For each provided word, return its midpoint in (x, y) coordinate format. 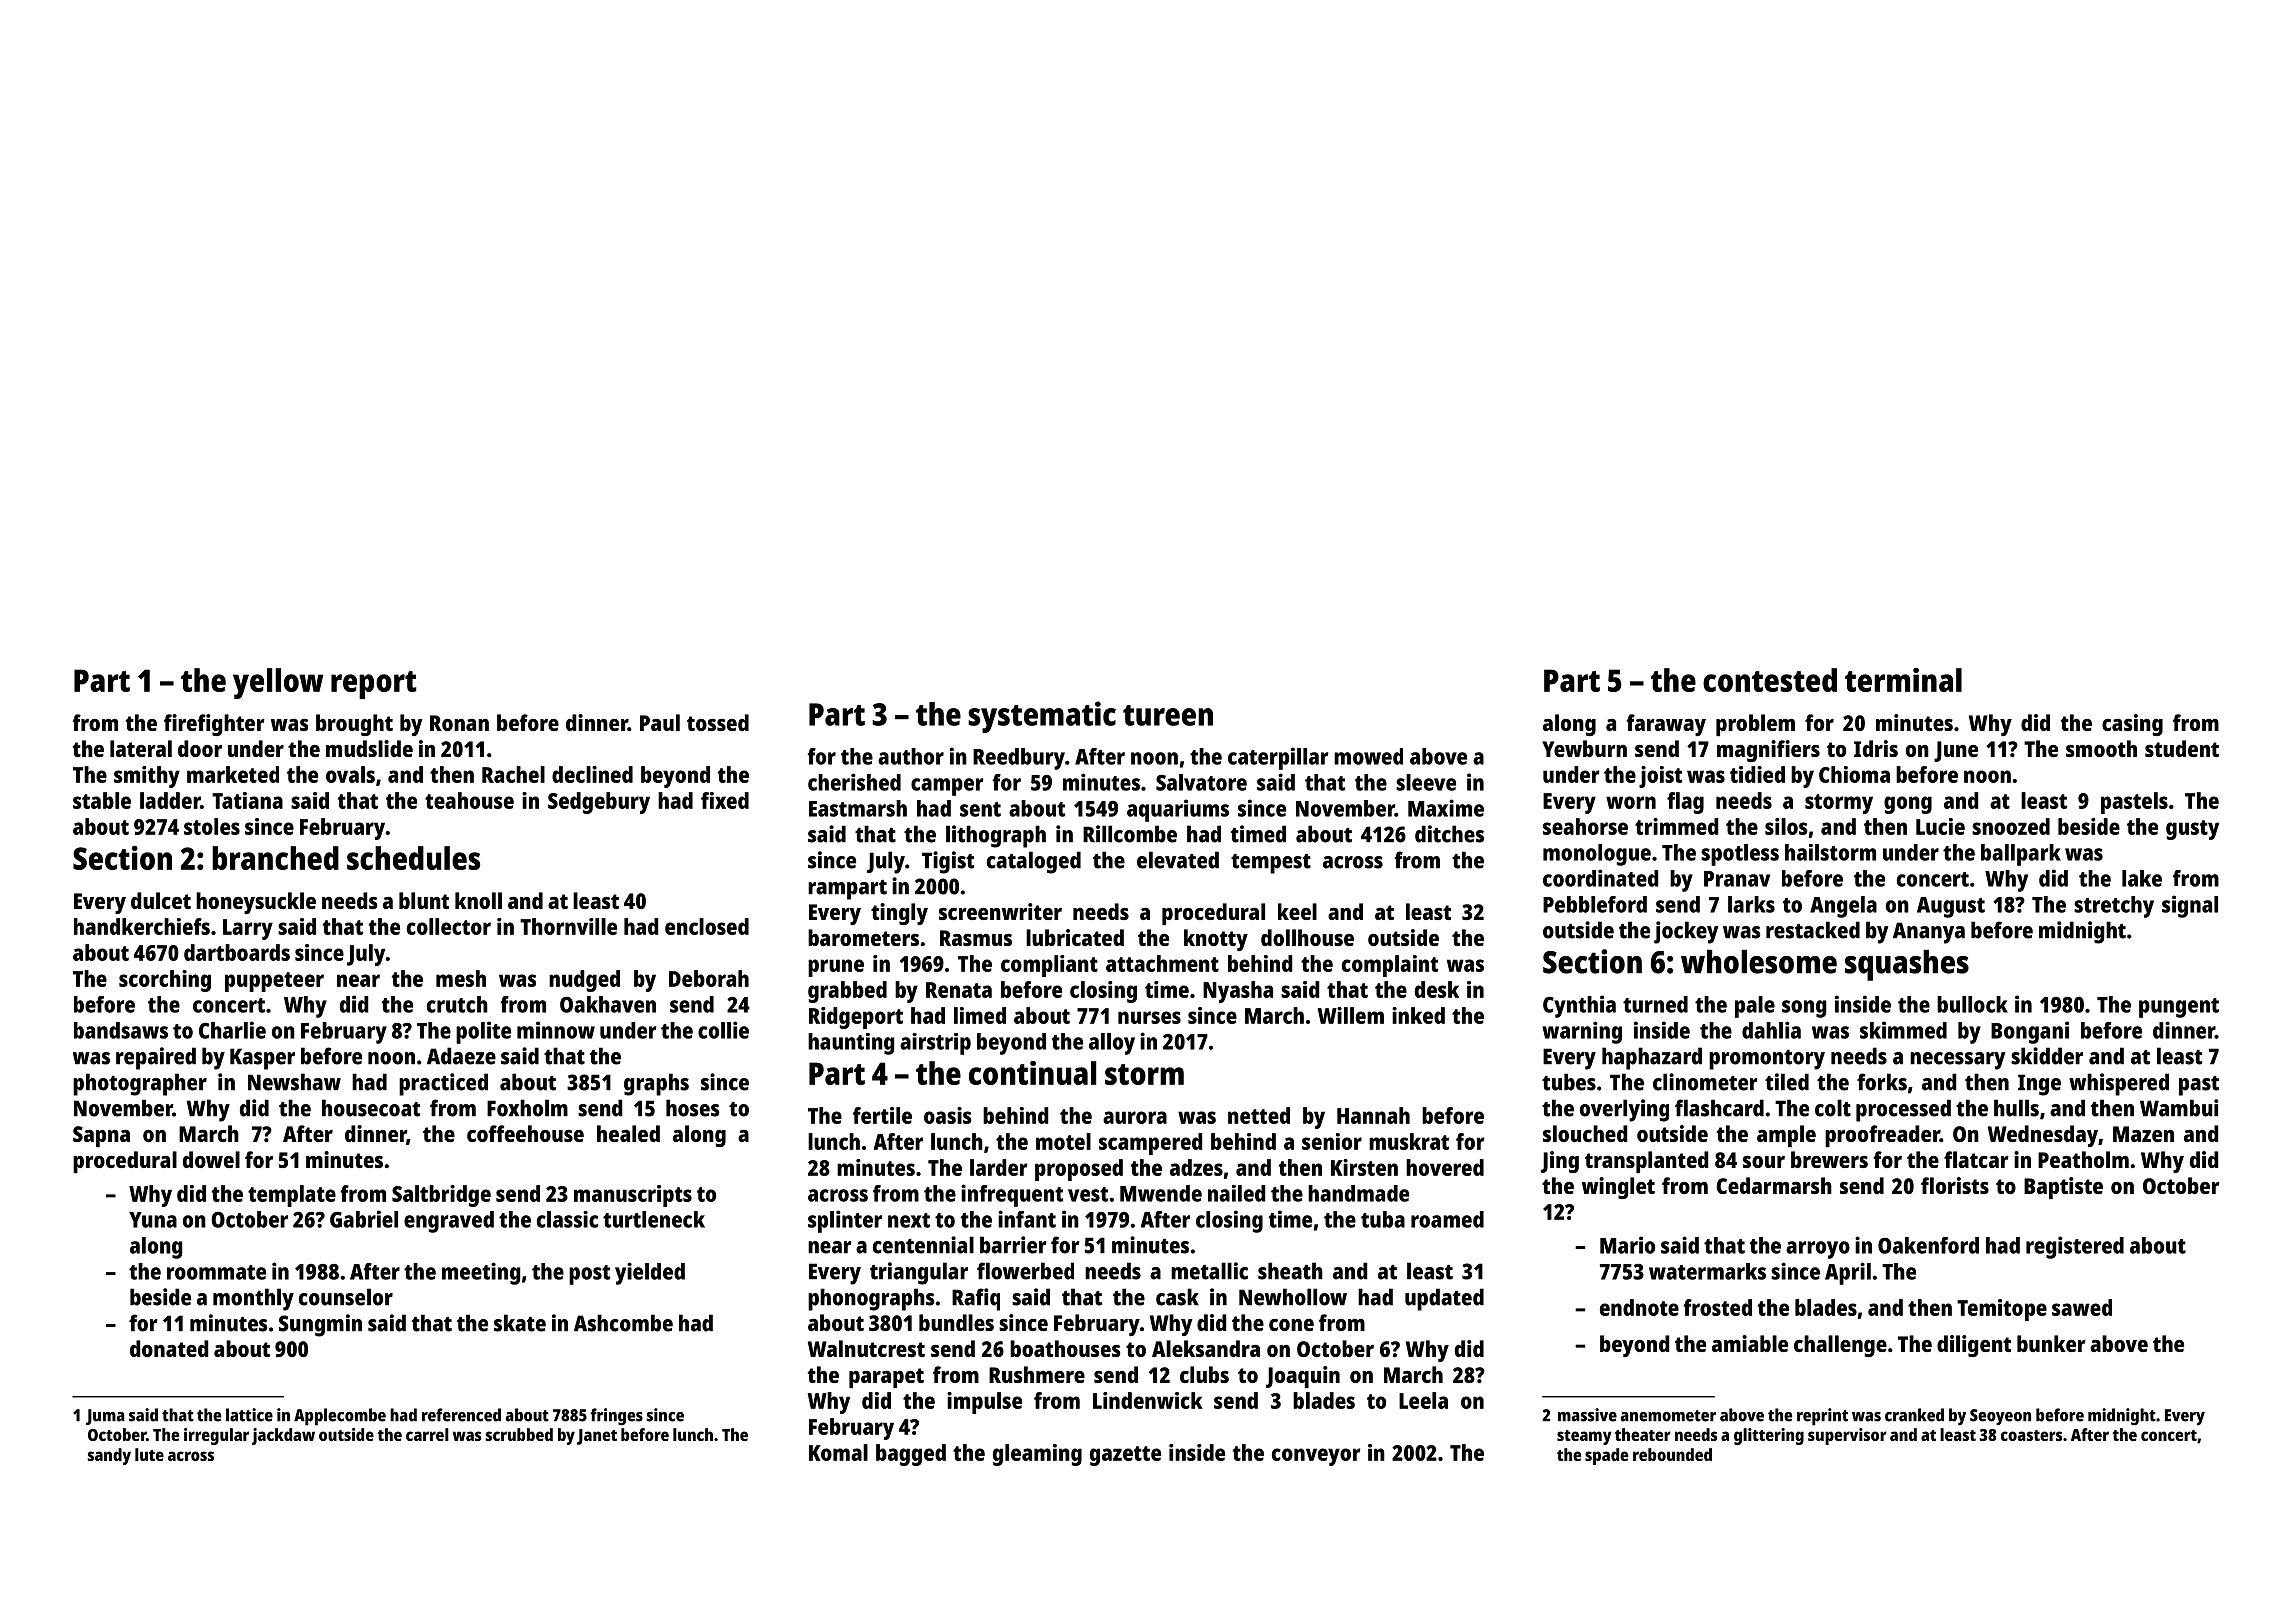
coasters (2031, 1435)
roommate (216, 1272)
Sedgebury (599, 803)
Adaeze (461, 1056)
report (374, 685)
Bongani (2030, 1032)
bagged (911, 1455)
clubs (1204, 1374)
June (1956, 751)
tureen (1168, 715)
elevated (1178, 860)
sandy (109, 1456)
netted (1259, 1115)
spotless (1740, 855)
